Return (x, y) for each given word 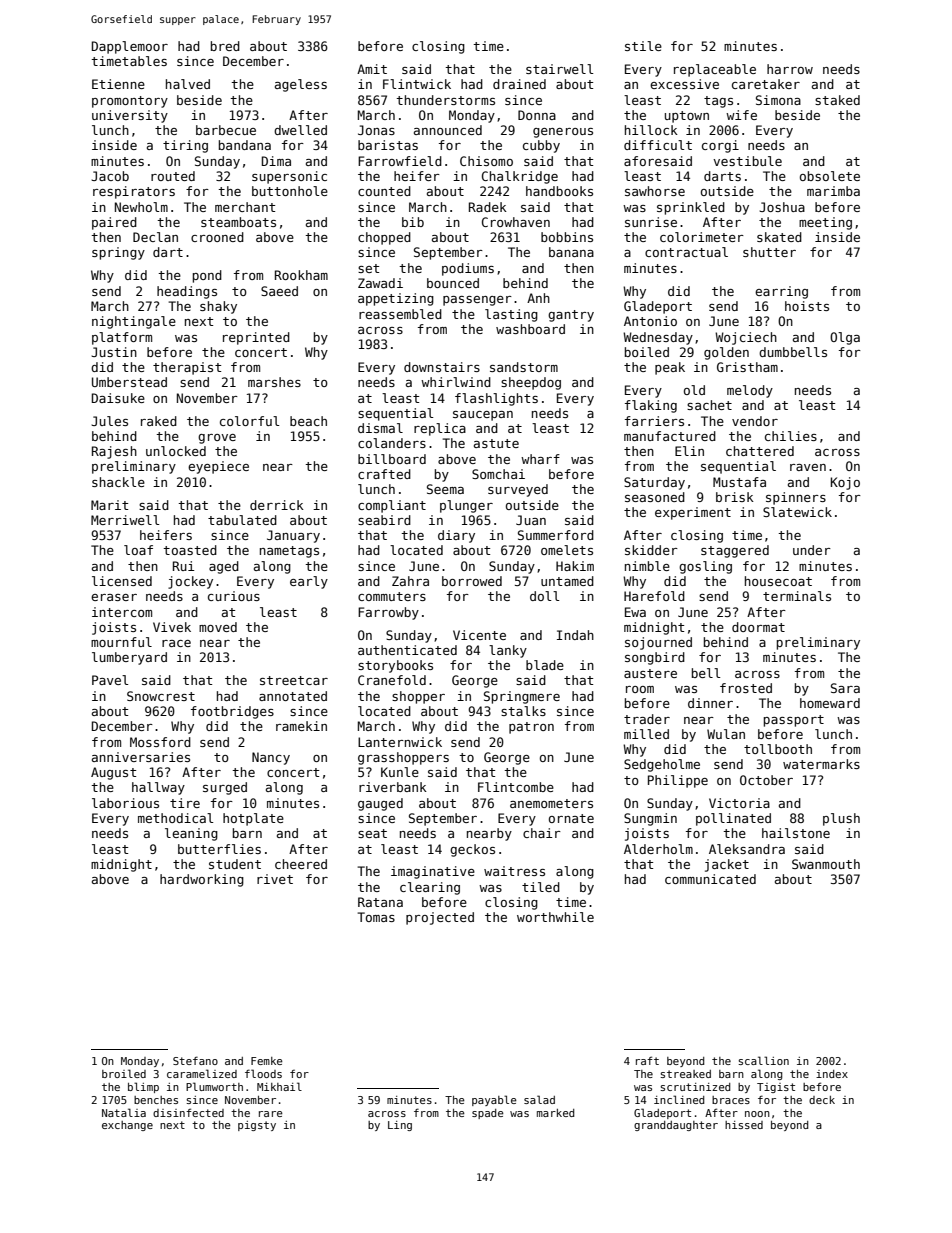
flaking (651, 406)
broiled (124, 1073)
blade (545, 665)
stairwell (560, 69)
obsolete (830, 176)
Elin (689, 451)
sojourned (658, 643)
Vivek (172, 627)
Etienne (118, 84)
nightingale (134, 322)
